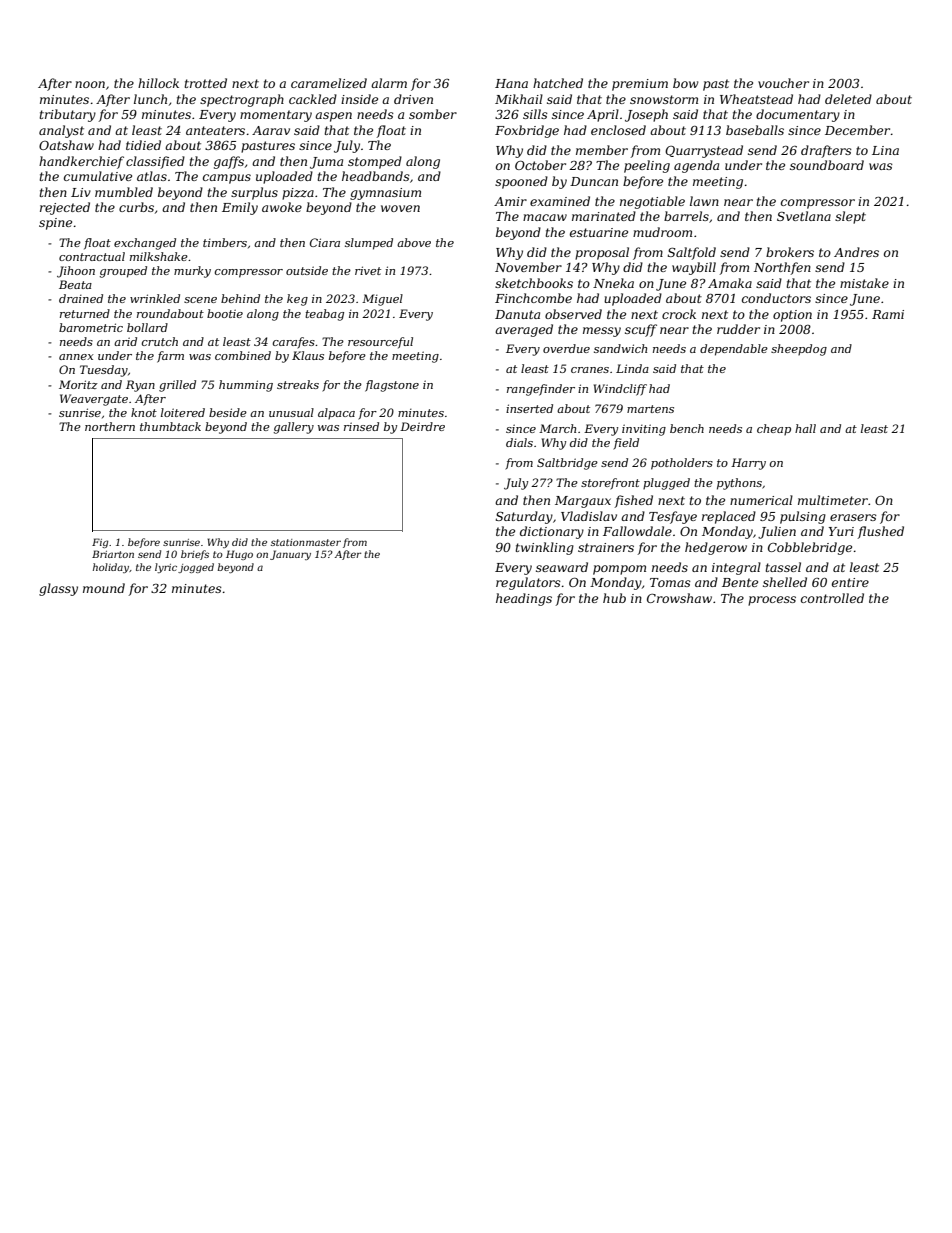 This image has height=1233, width=952. What do you see at coordinates (524, 599) in the image?
I see `headings` at bounding box center [524, 599].
